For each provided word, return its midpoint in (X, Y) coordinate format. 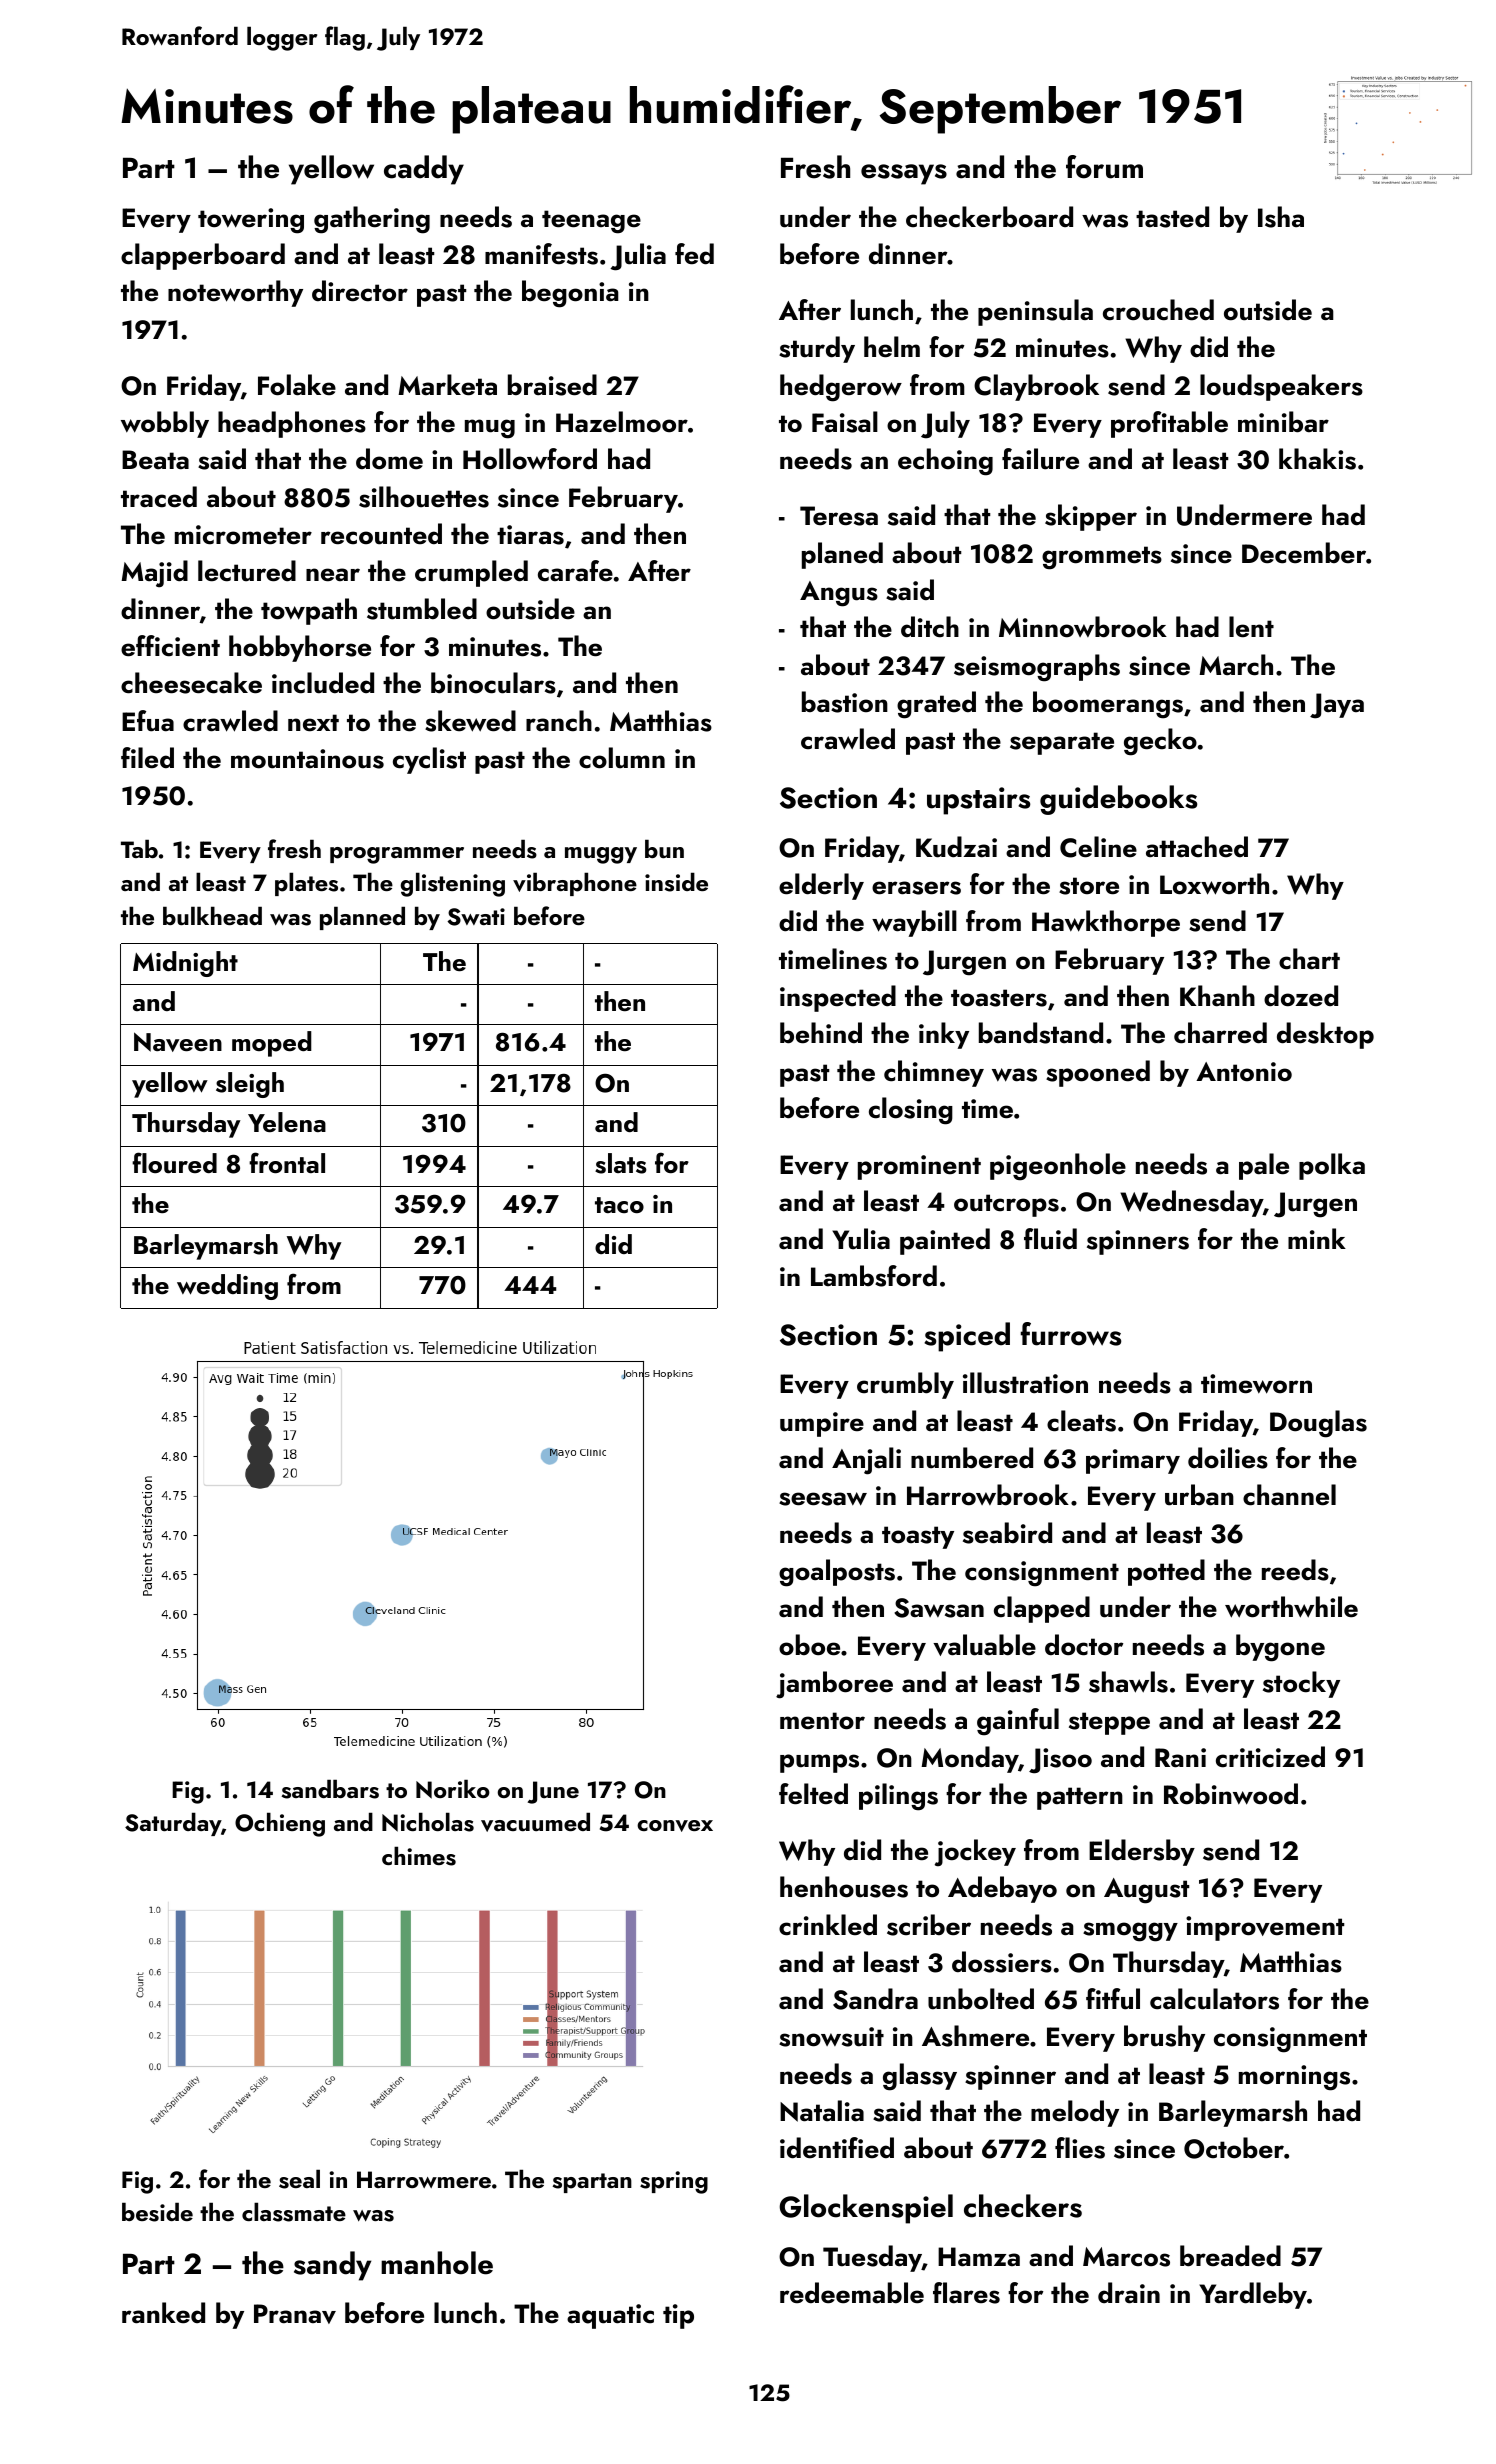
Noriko (453, 1789)
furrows (1071, 1334)
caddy (424, 170)
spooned (1098, 1073)
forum (1104, 167)
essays (904, 174)
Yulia (861, 1239)
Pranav (295, 2314)
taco (619, 1205)
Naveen (178, 1042)
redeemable (852, 2293)
